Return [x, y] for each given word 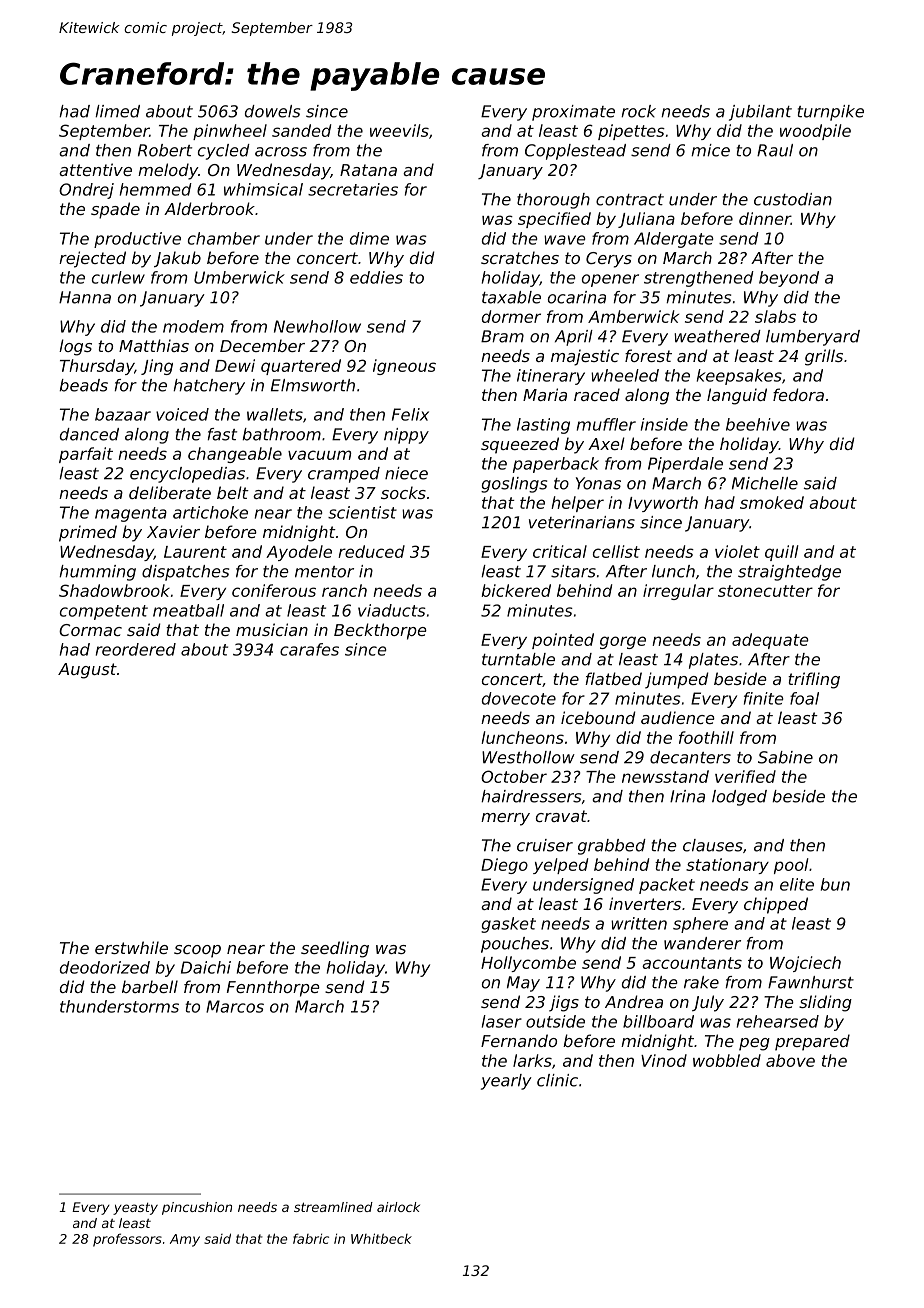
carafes [309, 649]
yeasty [135, 1209]
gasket [508, 925]
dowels [272, 111]
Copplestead [575, 152]
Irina [687, 796]
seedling [335, 949]
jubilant [760, 113]
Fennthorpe [273, 988]
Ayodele [299, 553]
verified [745, 776]
